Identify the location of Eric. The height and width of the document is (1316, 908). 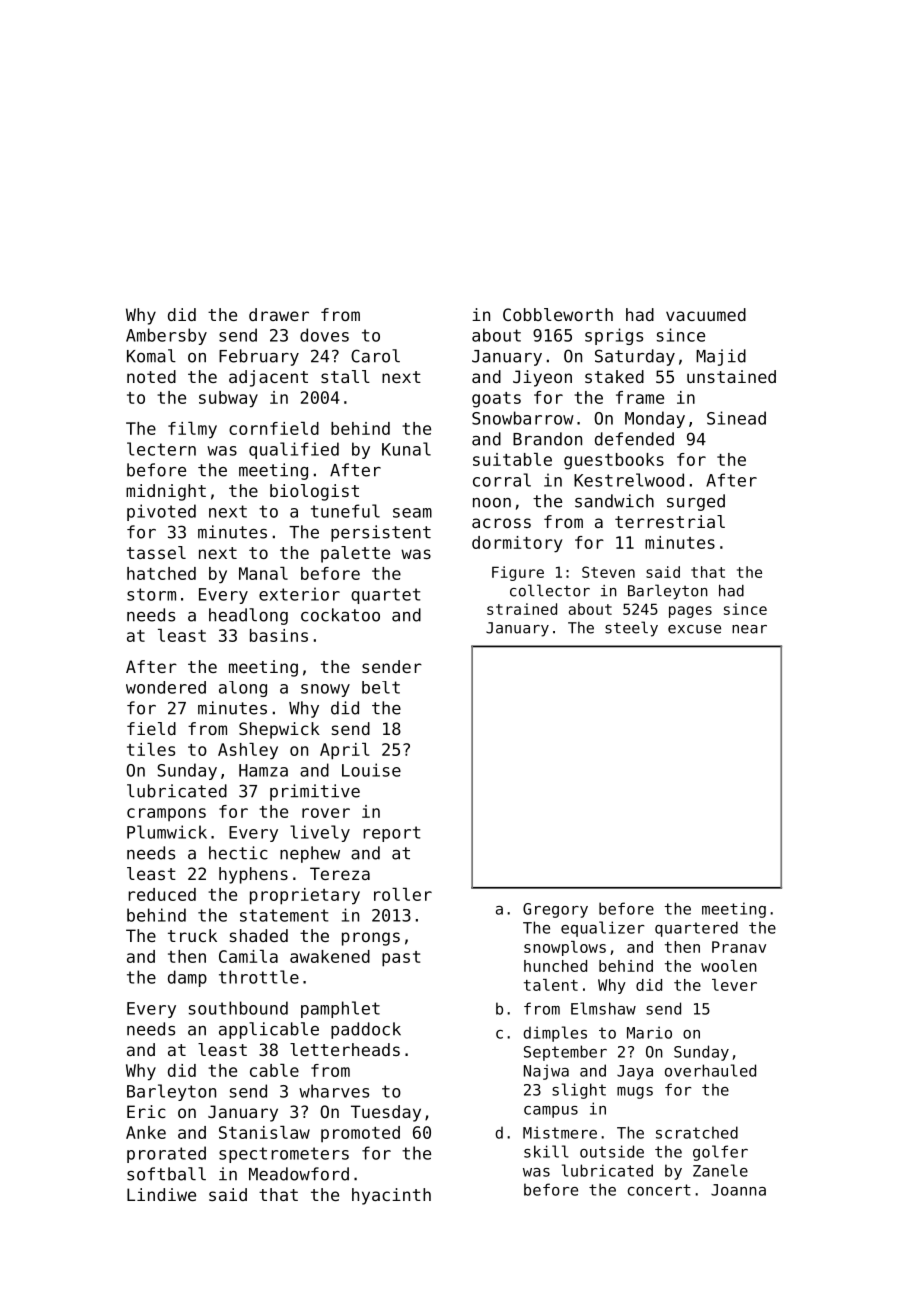
(146, 1111).
